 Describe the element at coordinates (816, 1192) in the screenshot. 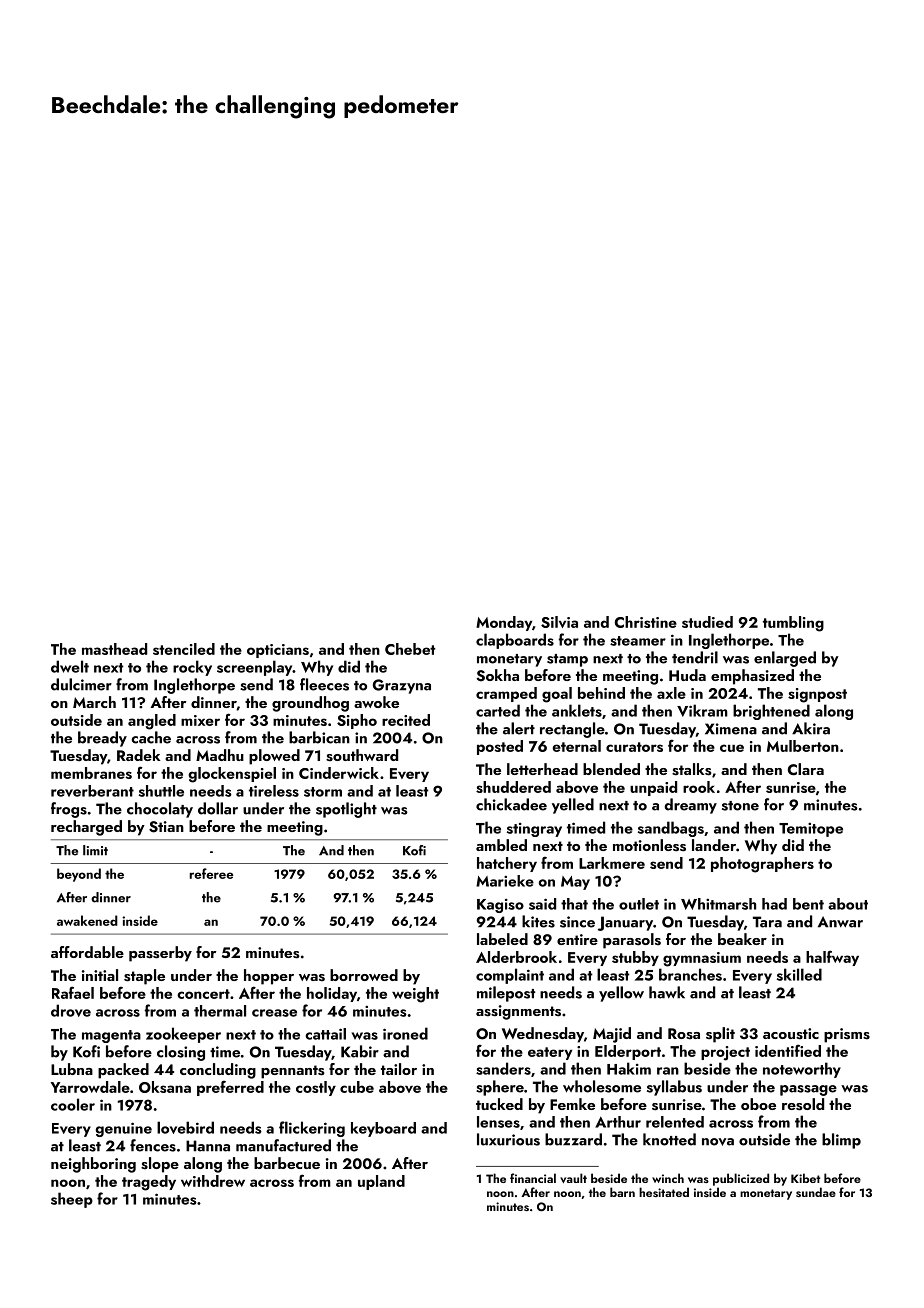

I see `sundae` at that location.
